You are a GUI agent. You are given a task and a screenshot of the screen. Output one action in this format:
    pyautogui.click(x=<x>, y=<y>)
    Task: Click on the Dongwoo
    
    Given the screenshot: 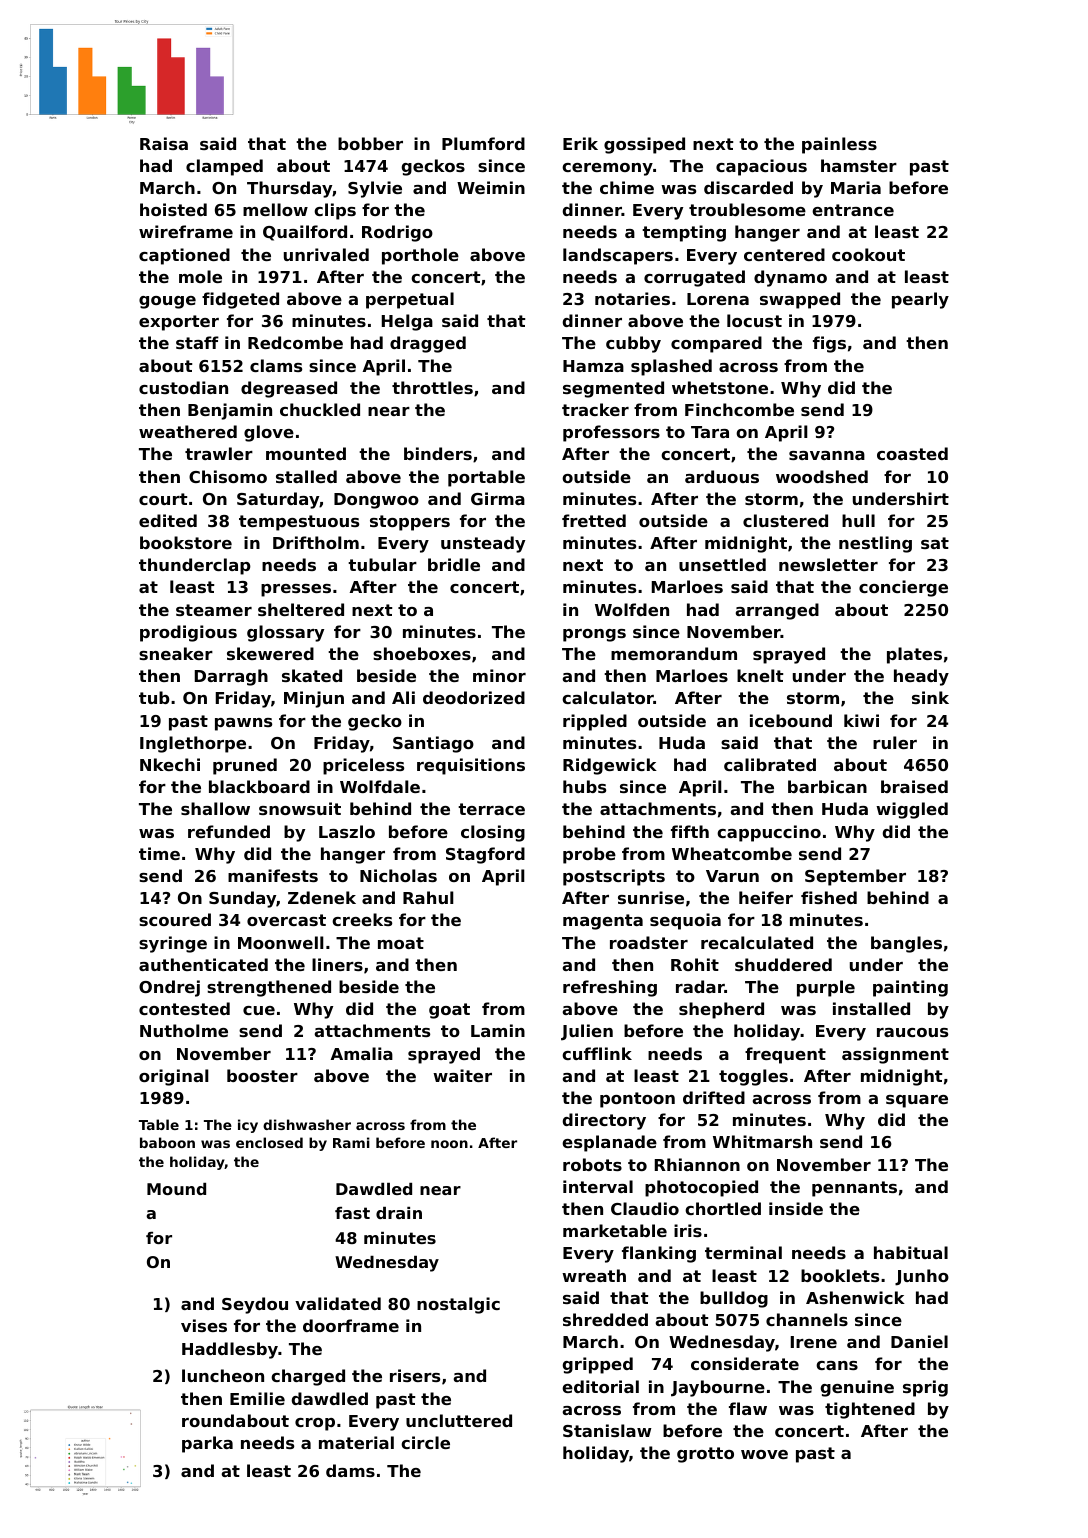 What is the action you would take?
    pyautogui.click(x=376, y=501)
